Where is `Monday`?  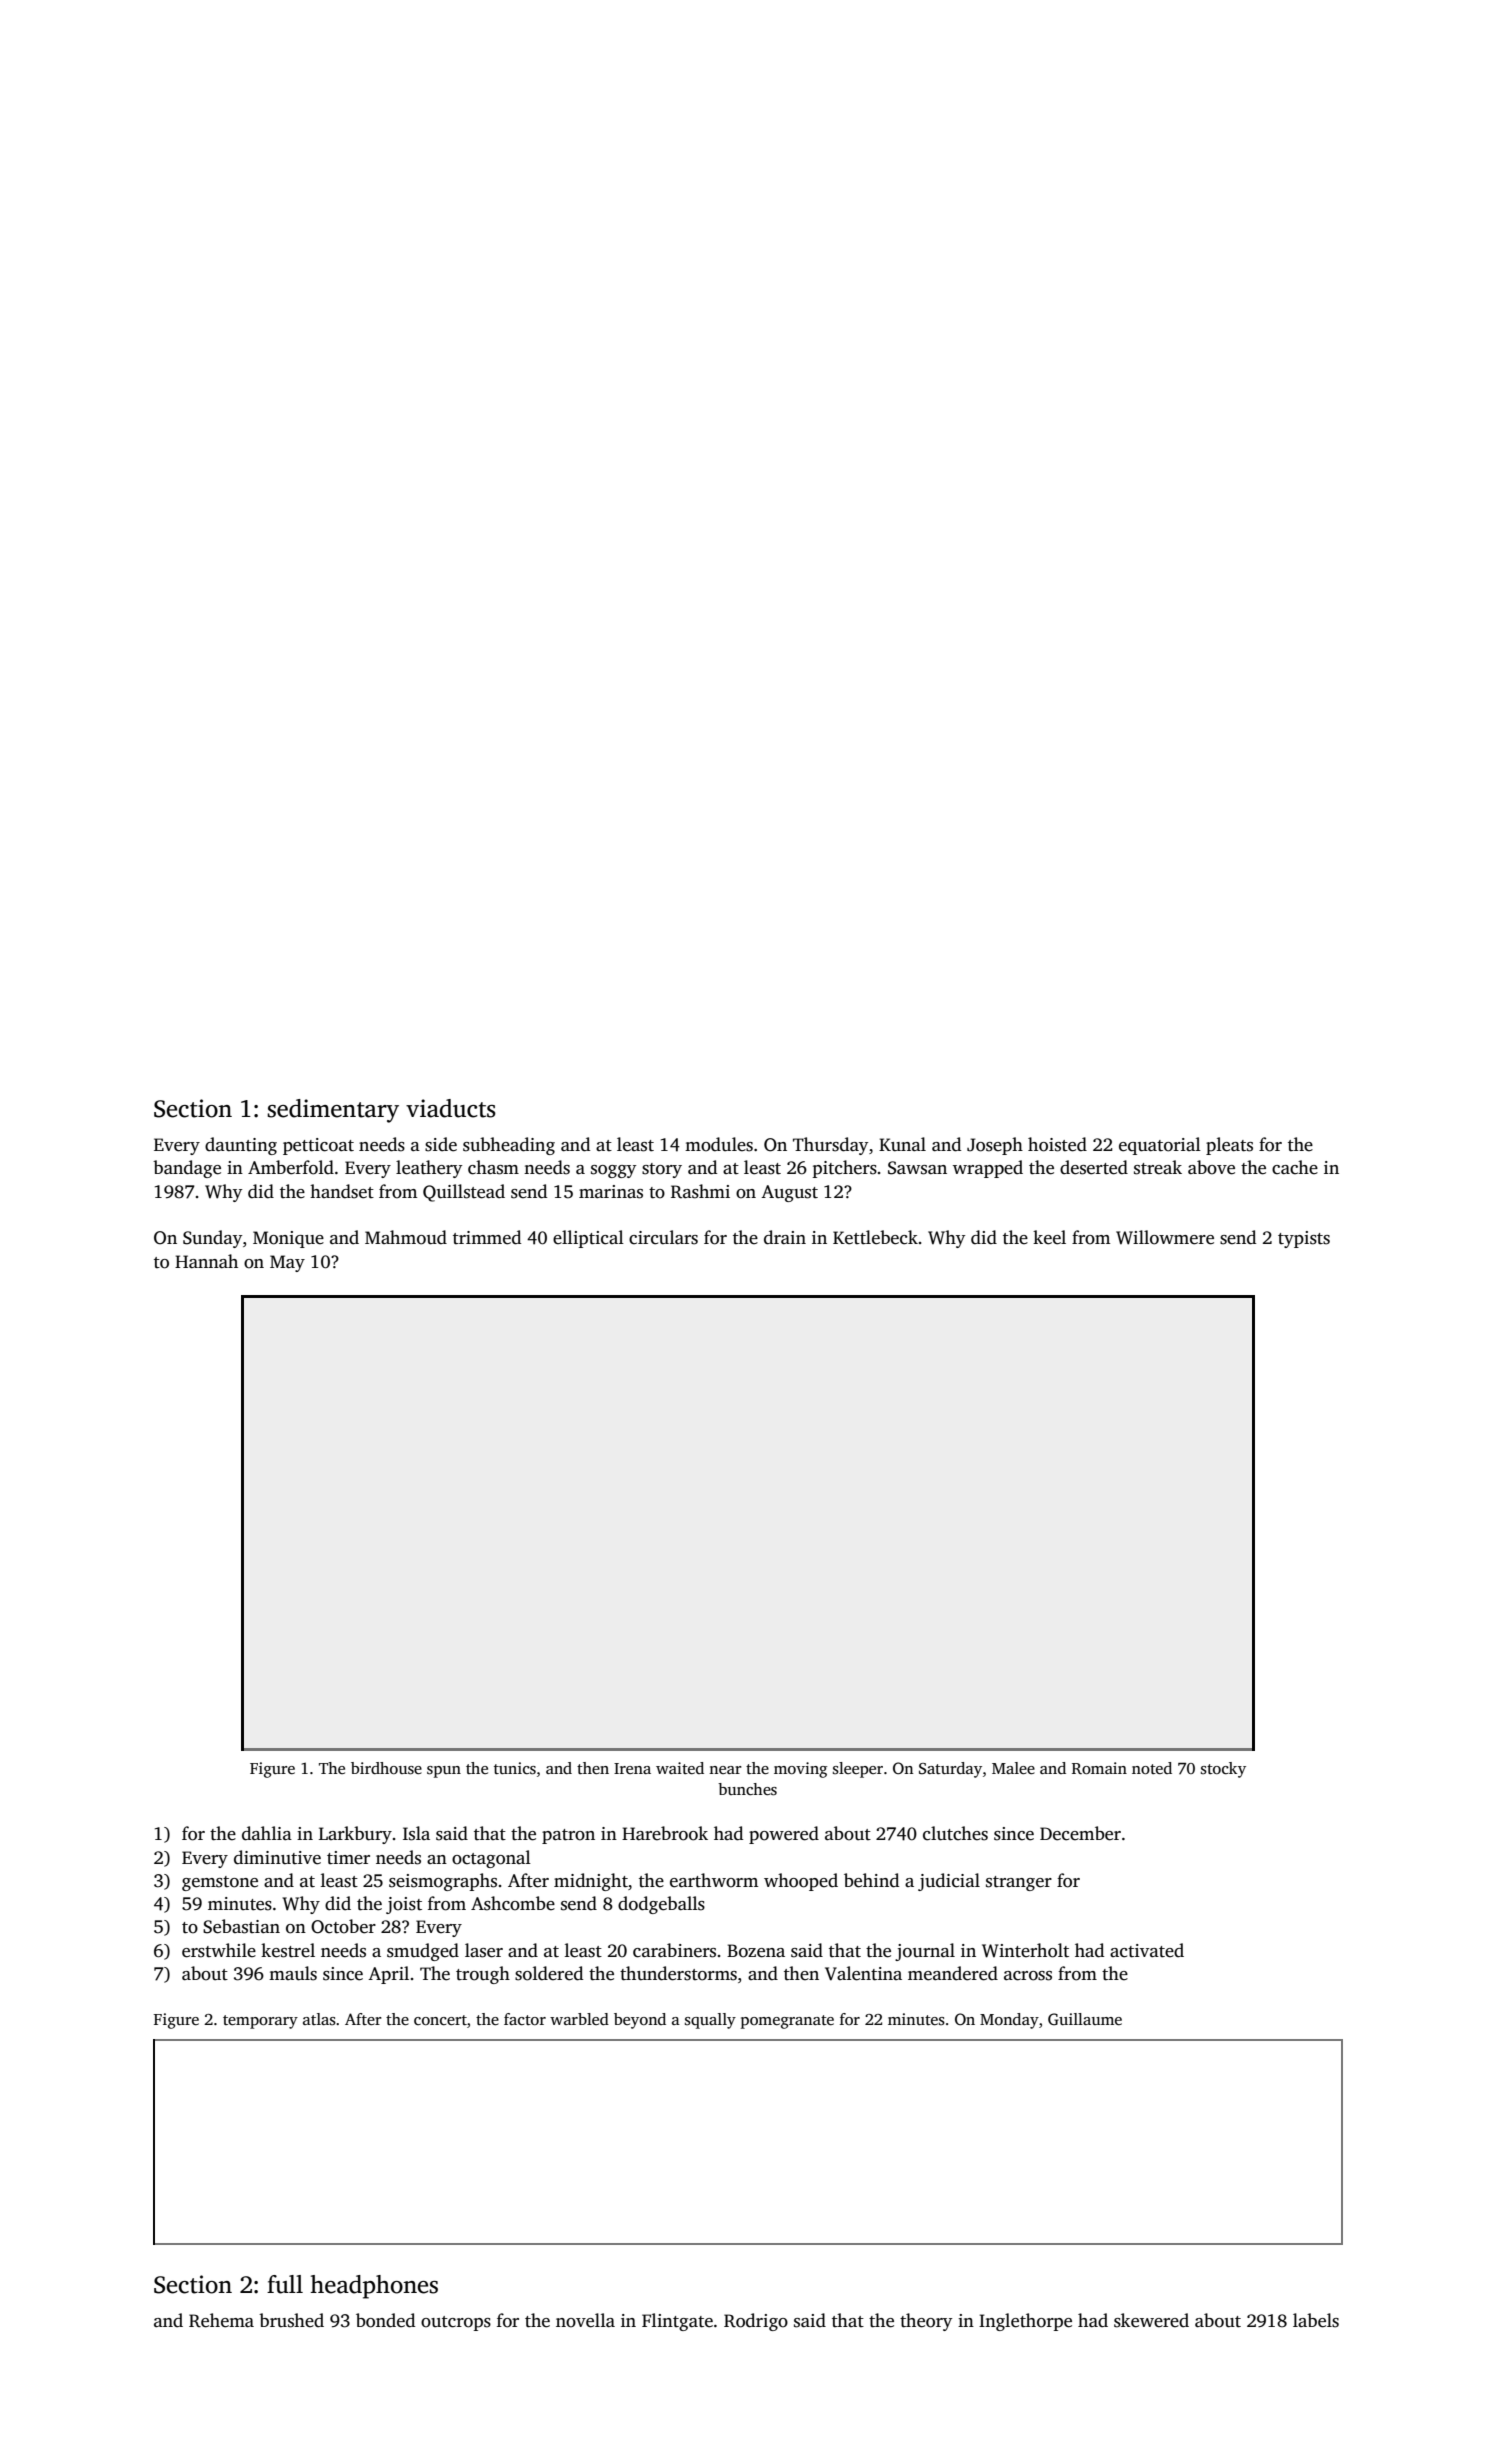 Monday is located at coordinates (1009, 2021).
